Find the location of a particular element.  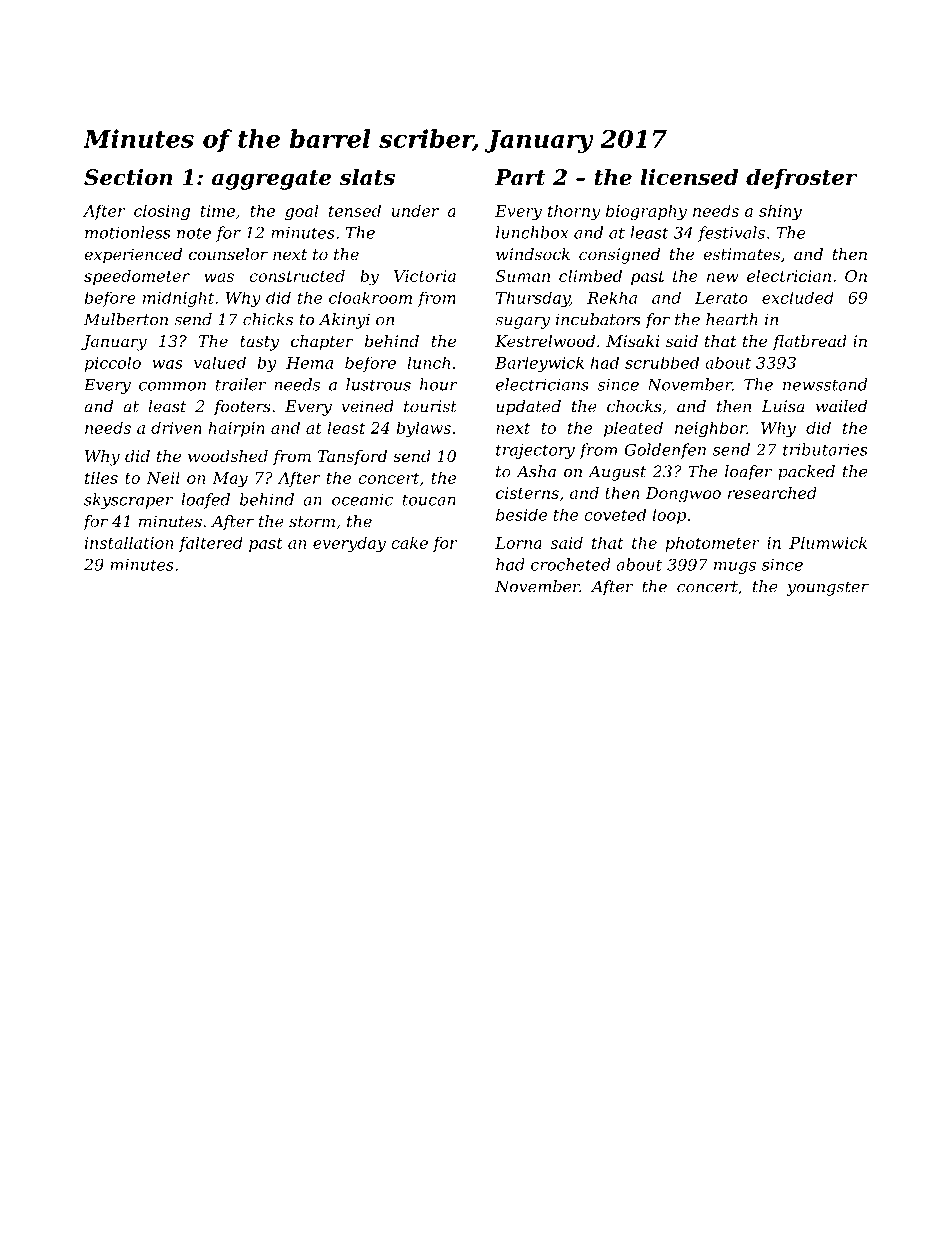

Part is located at coordinates (520, 177).
